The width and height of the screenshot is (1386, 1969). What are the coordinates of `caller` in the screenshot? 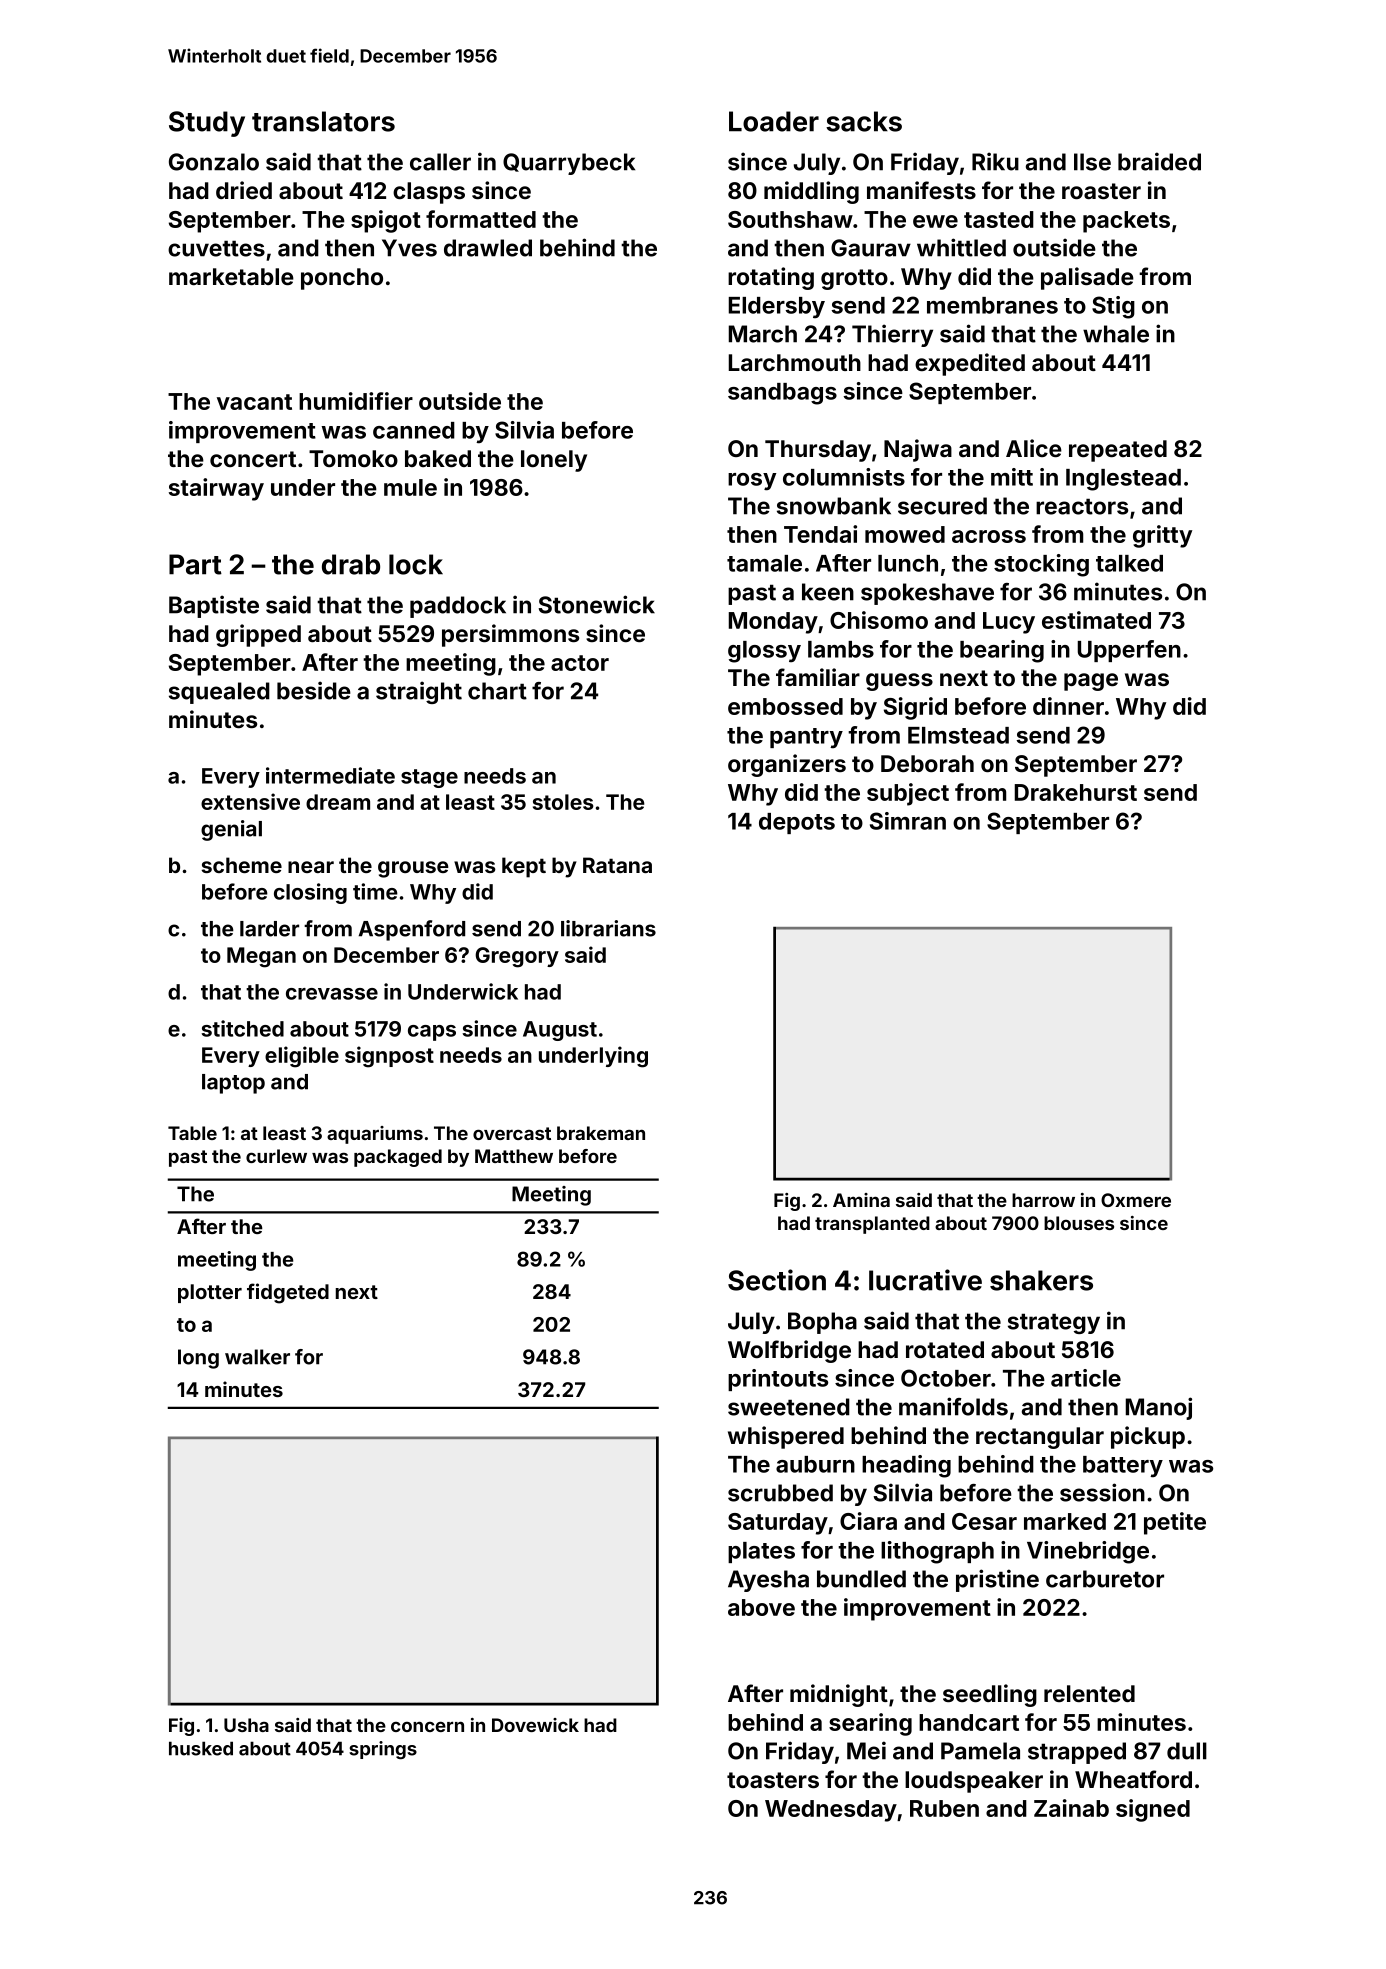 It's located at (440, 162).
